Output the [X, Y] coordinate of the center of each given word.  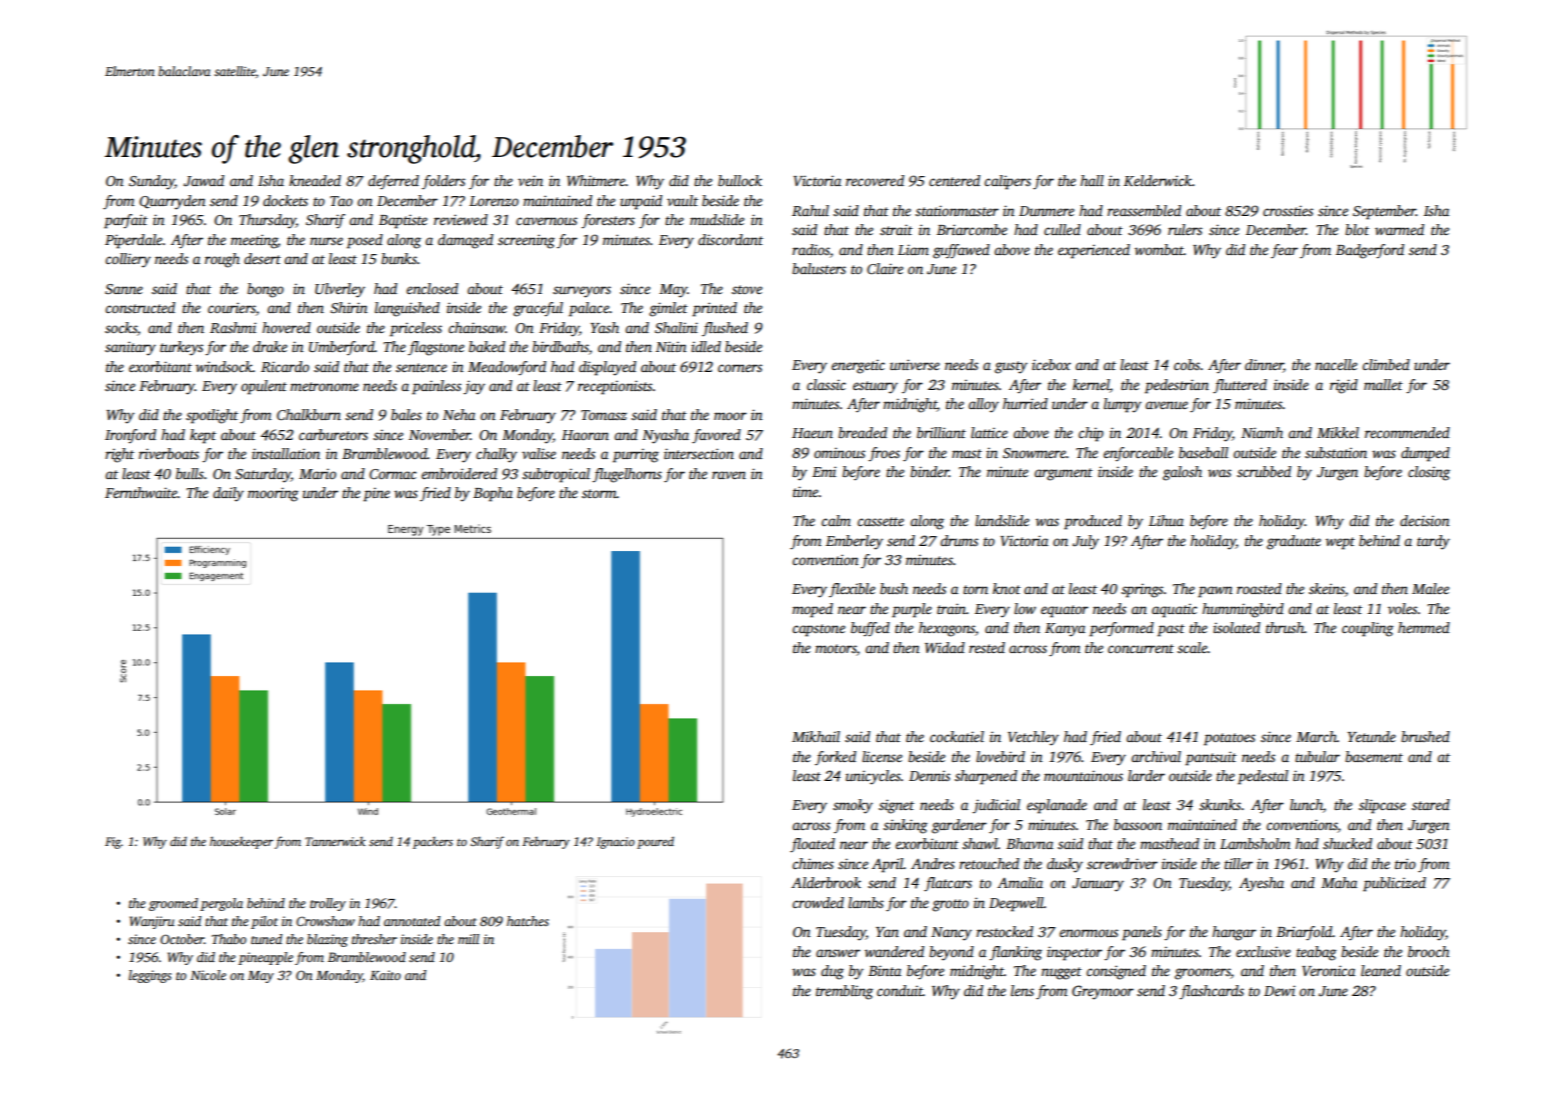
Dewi [1279, 990]
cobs [1187, 364]
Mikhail [816, 736]
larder [1146, 775]
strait [896, 229]
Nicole [208, 975]
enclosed [432, 288]
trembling [844, 992]
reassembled [1144, 210]
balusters [819, 268]
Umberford [342, 348]
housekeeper [241, 842]
